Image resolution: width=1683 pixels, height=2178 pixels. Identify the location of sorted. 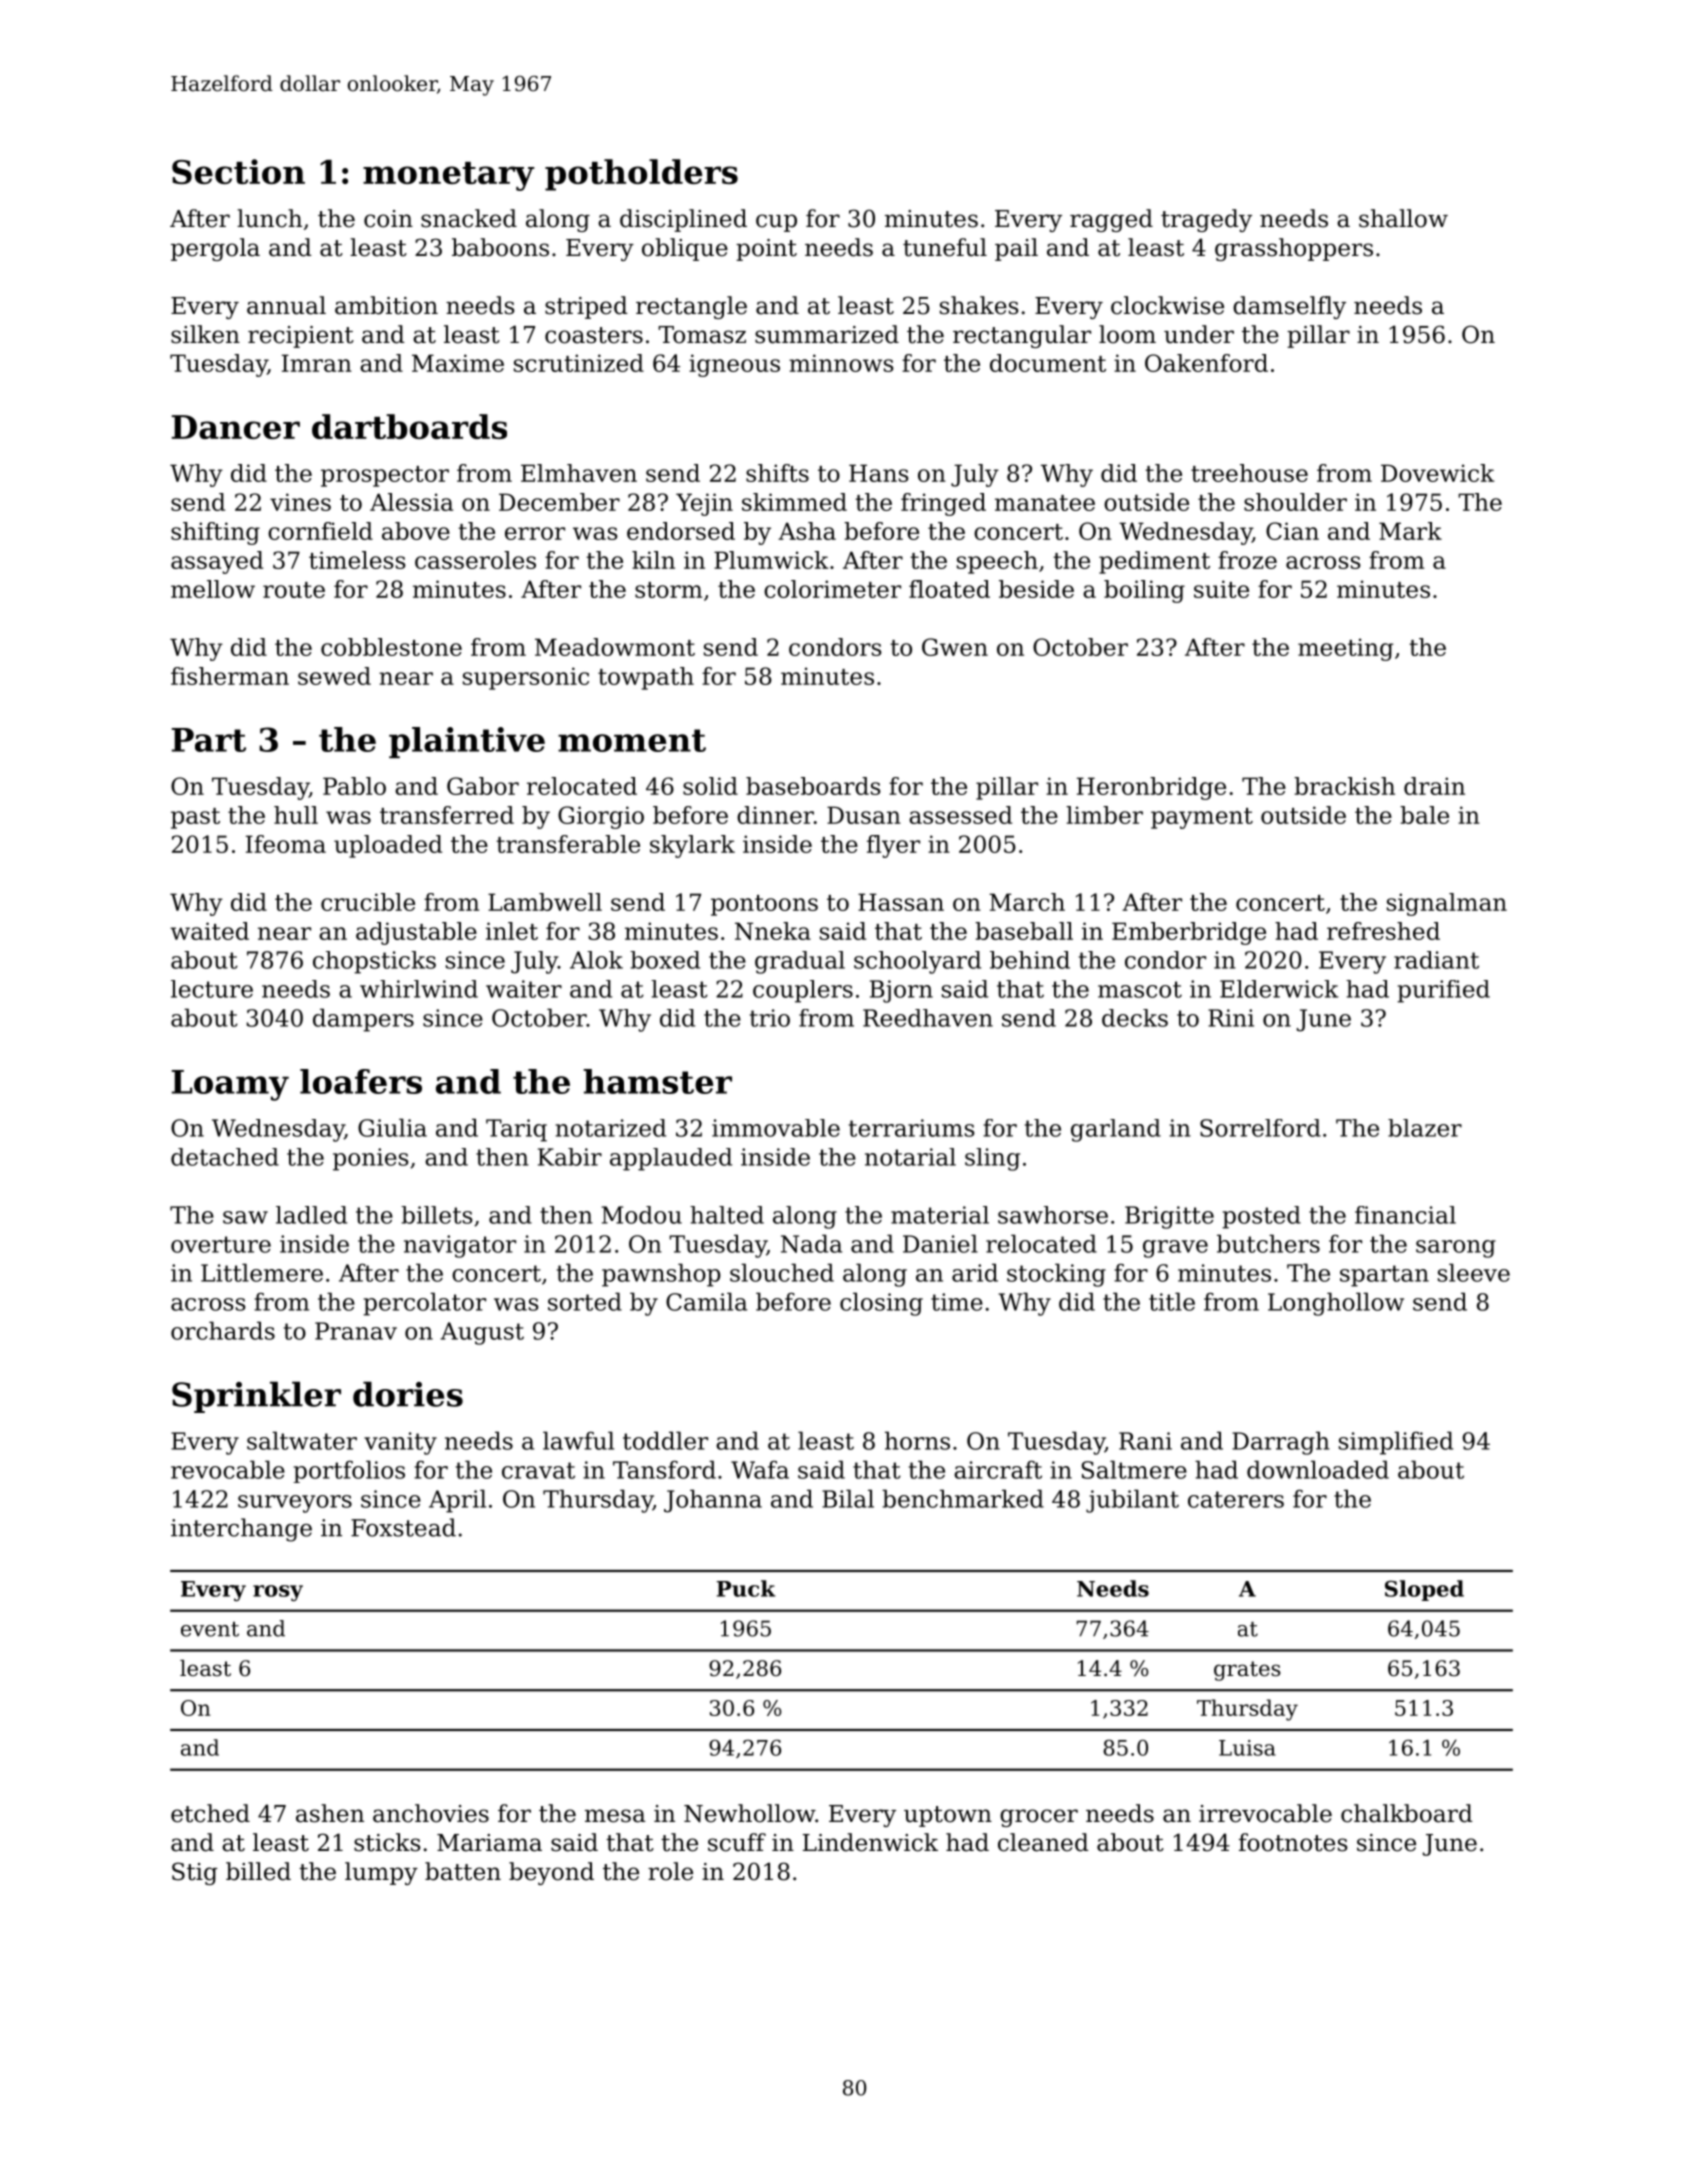
(585, 1301).
